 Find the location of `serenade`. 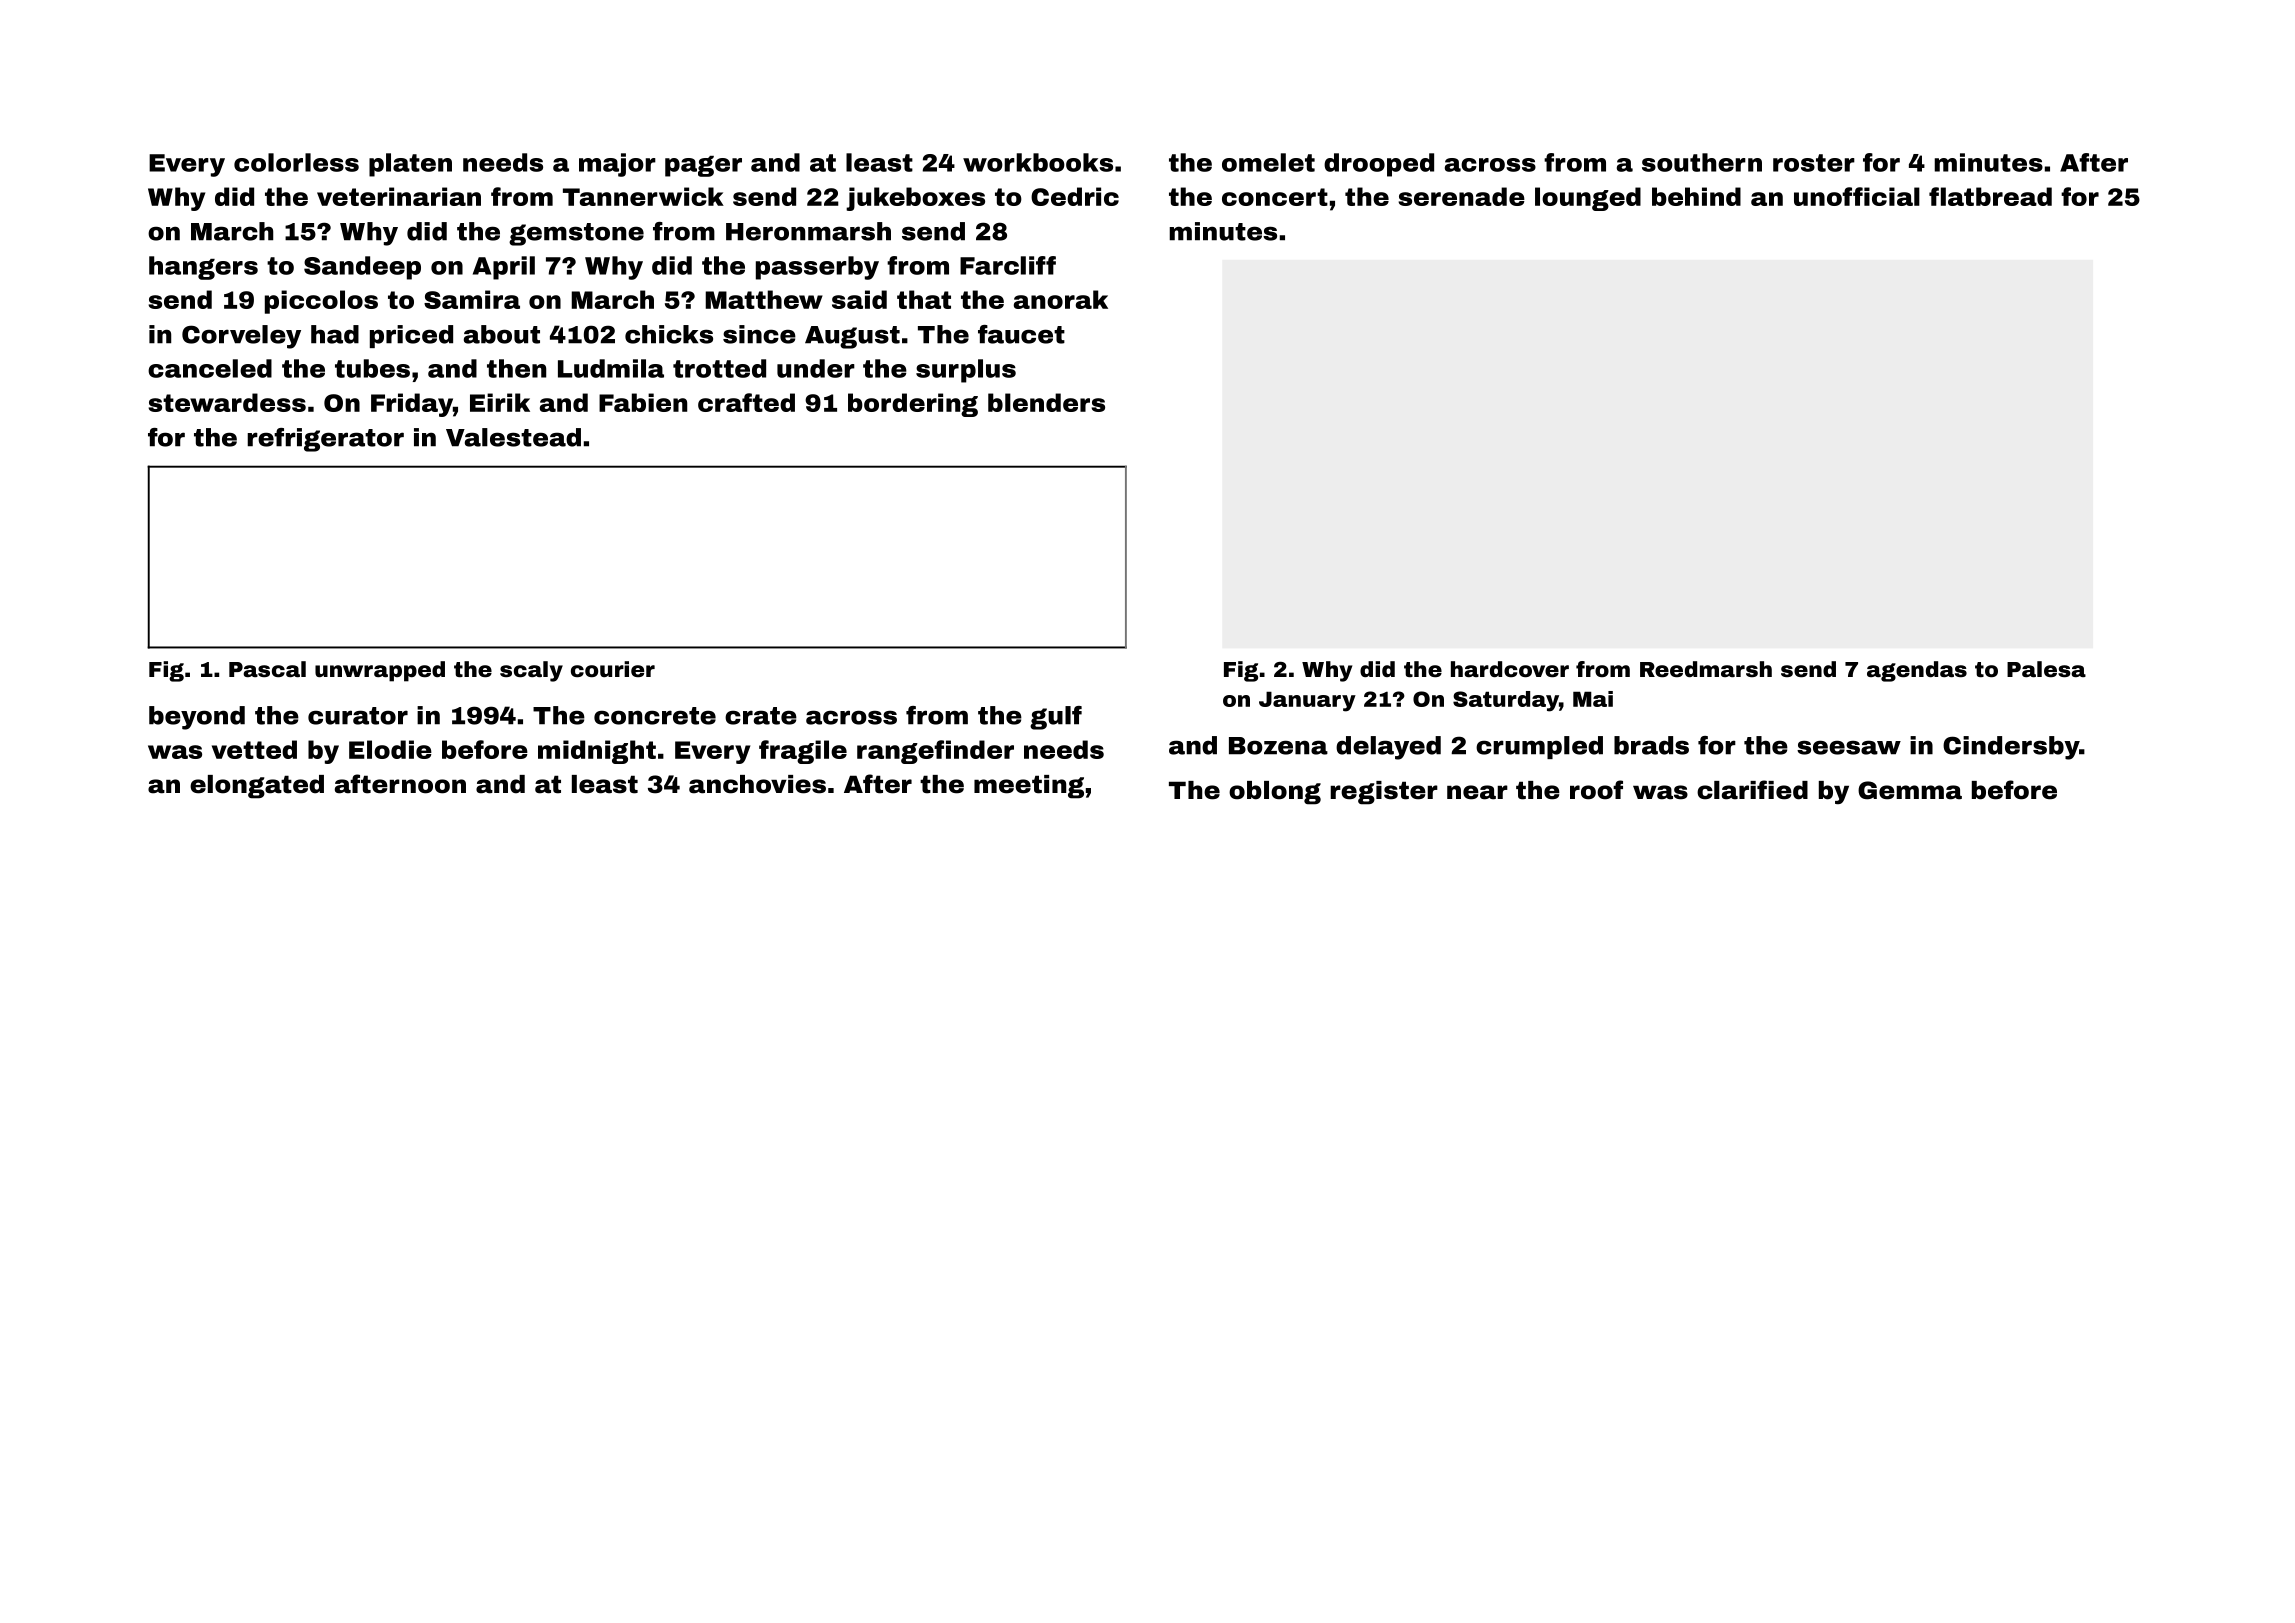

serenade is located at coordinates (1461, 196).
